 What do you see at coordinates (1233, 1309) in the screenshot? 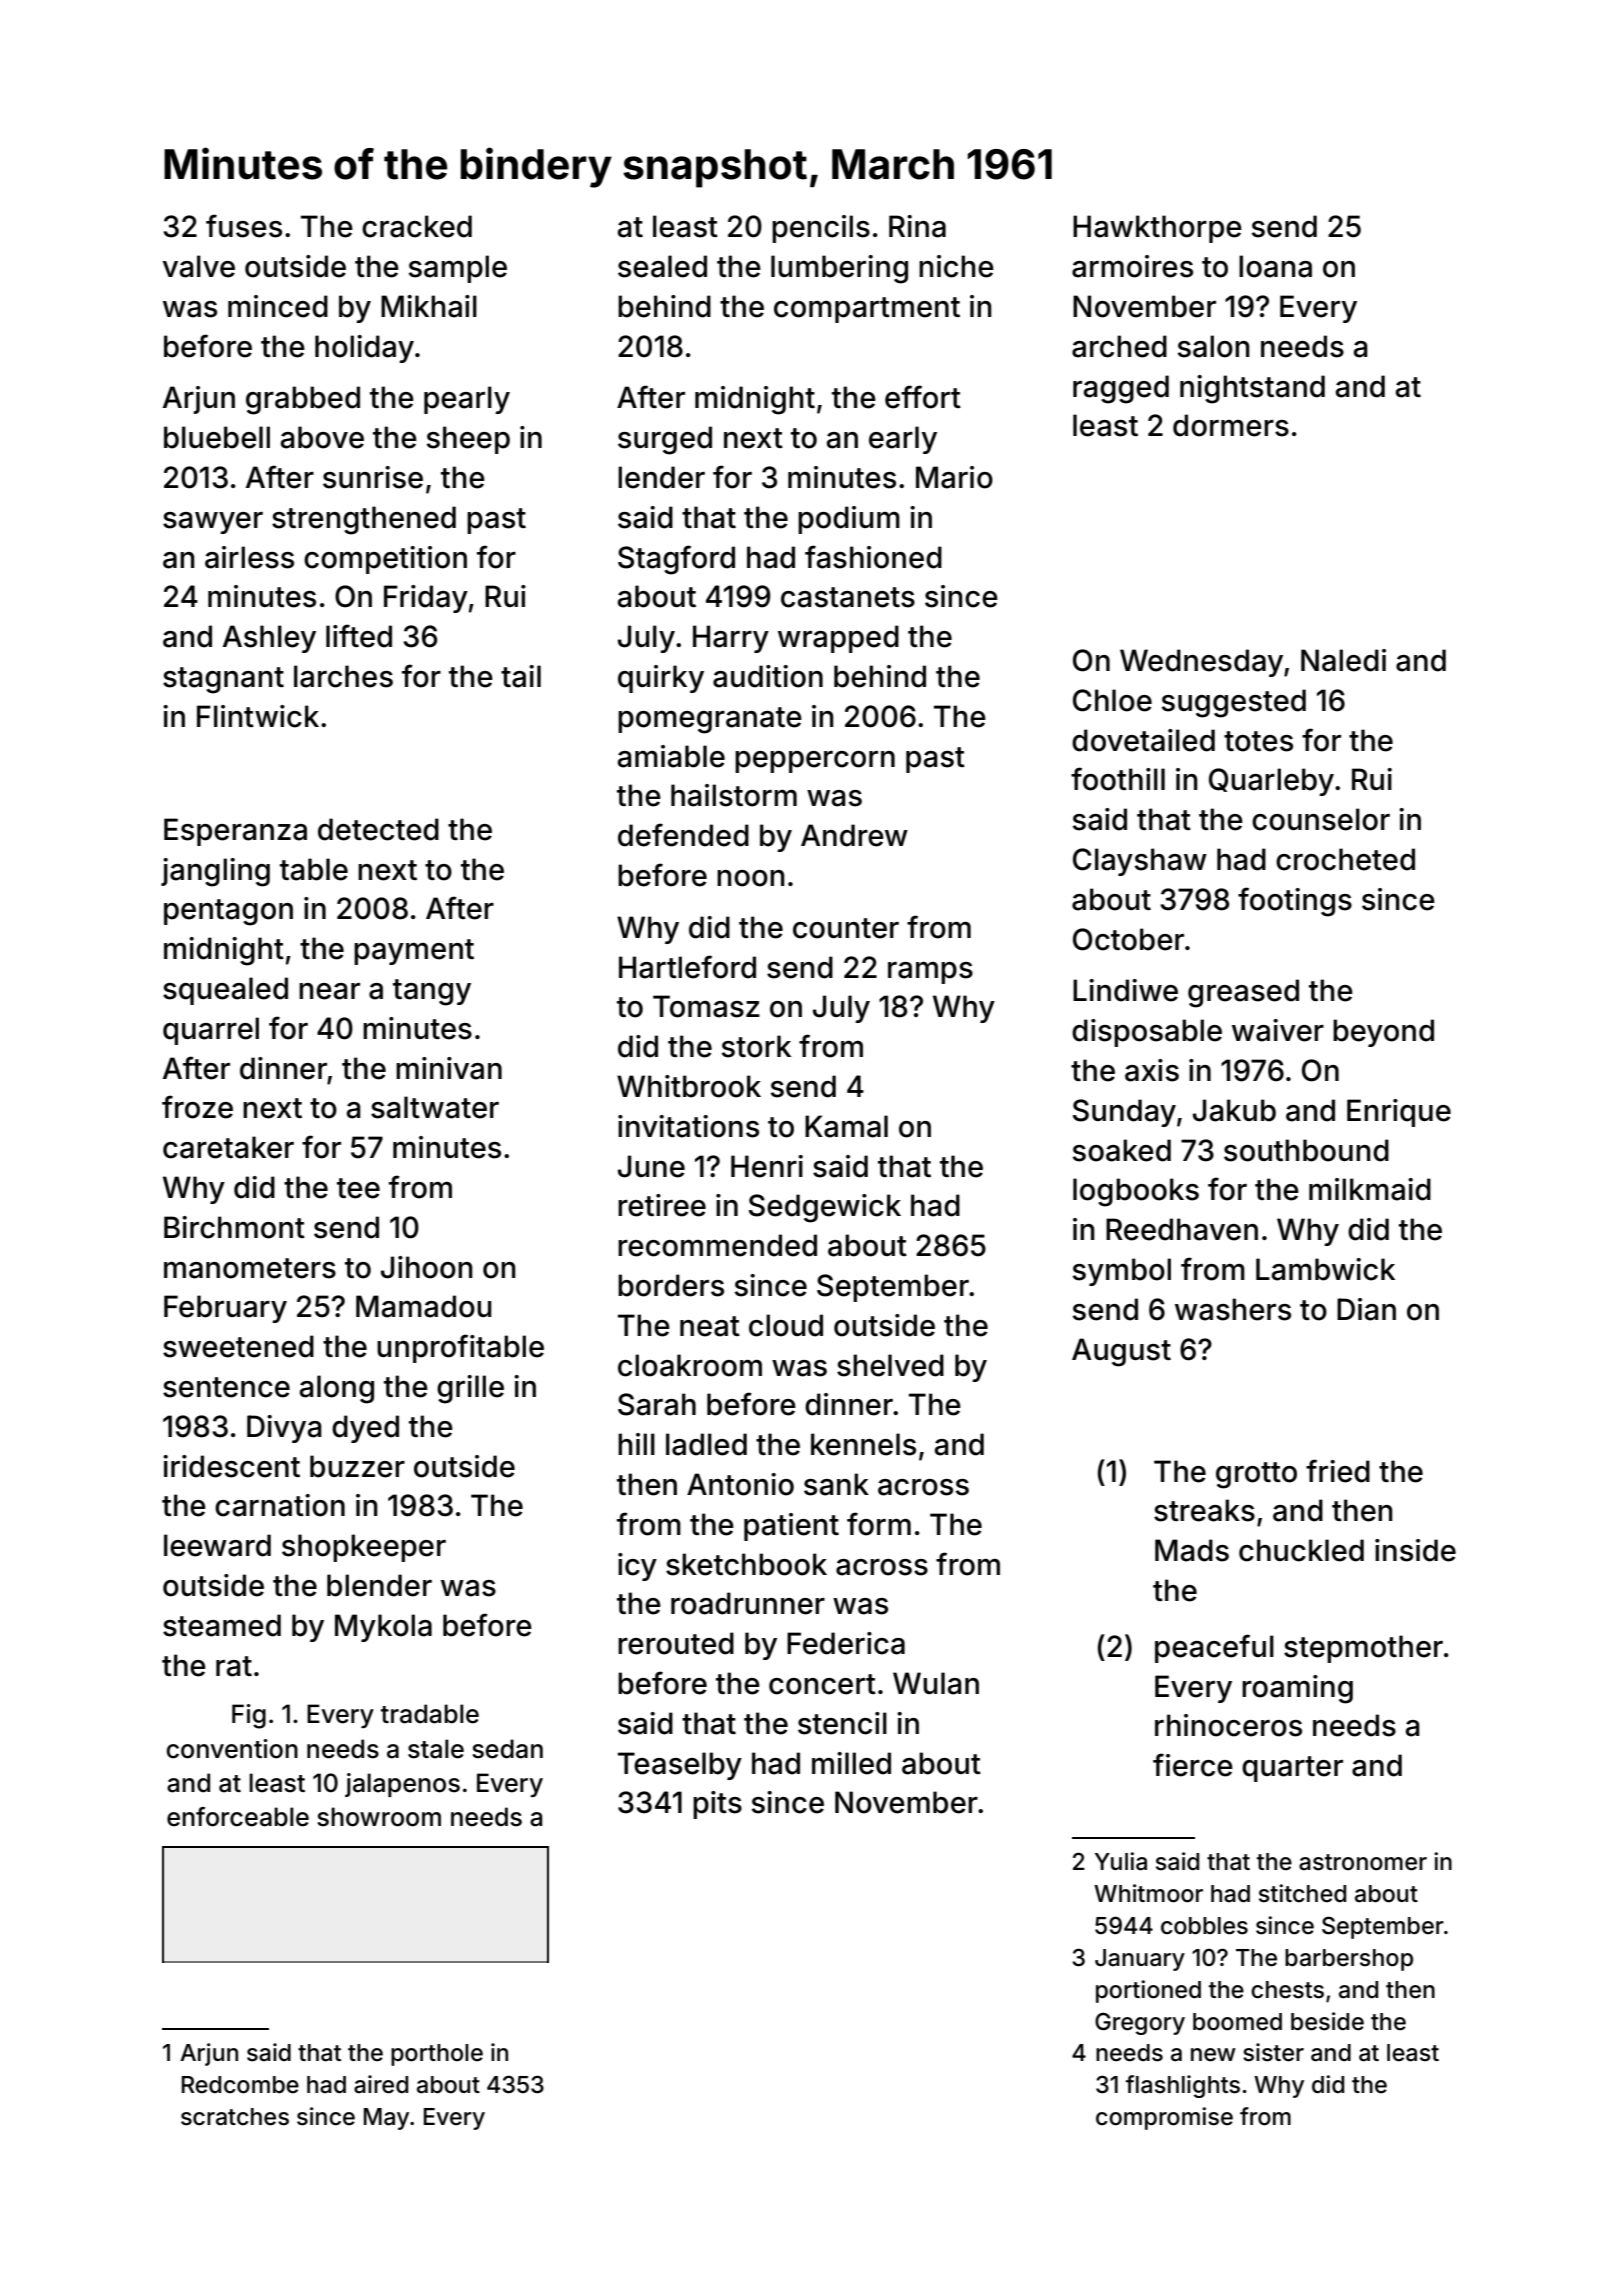
I see `washers` at bounding box center [1233, 1309].
